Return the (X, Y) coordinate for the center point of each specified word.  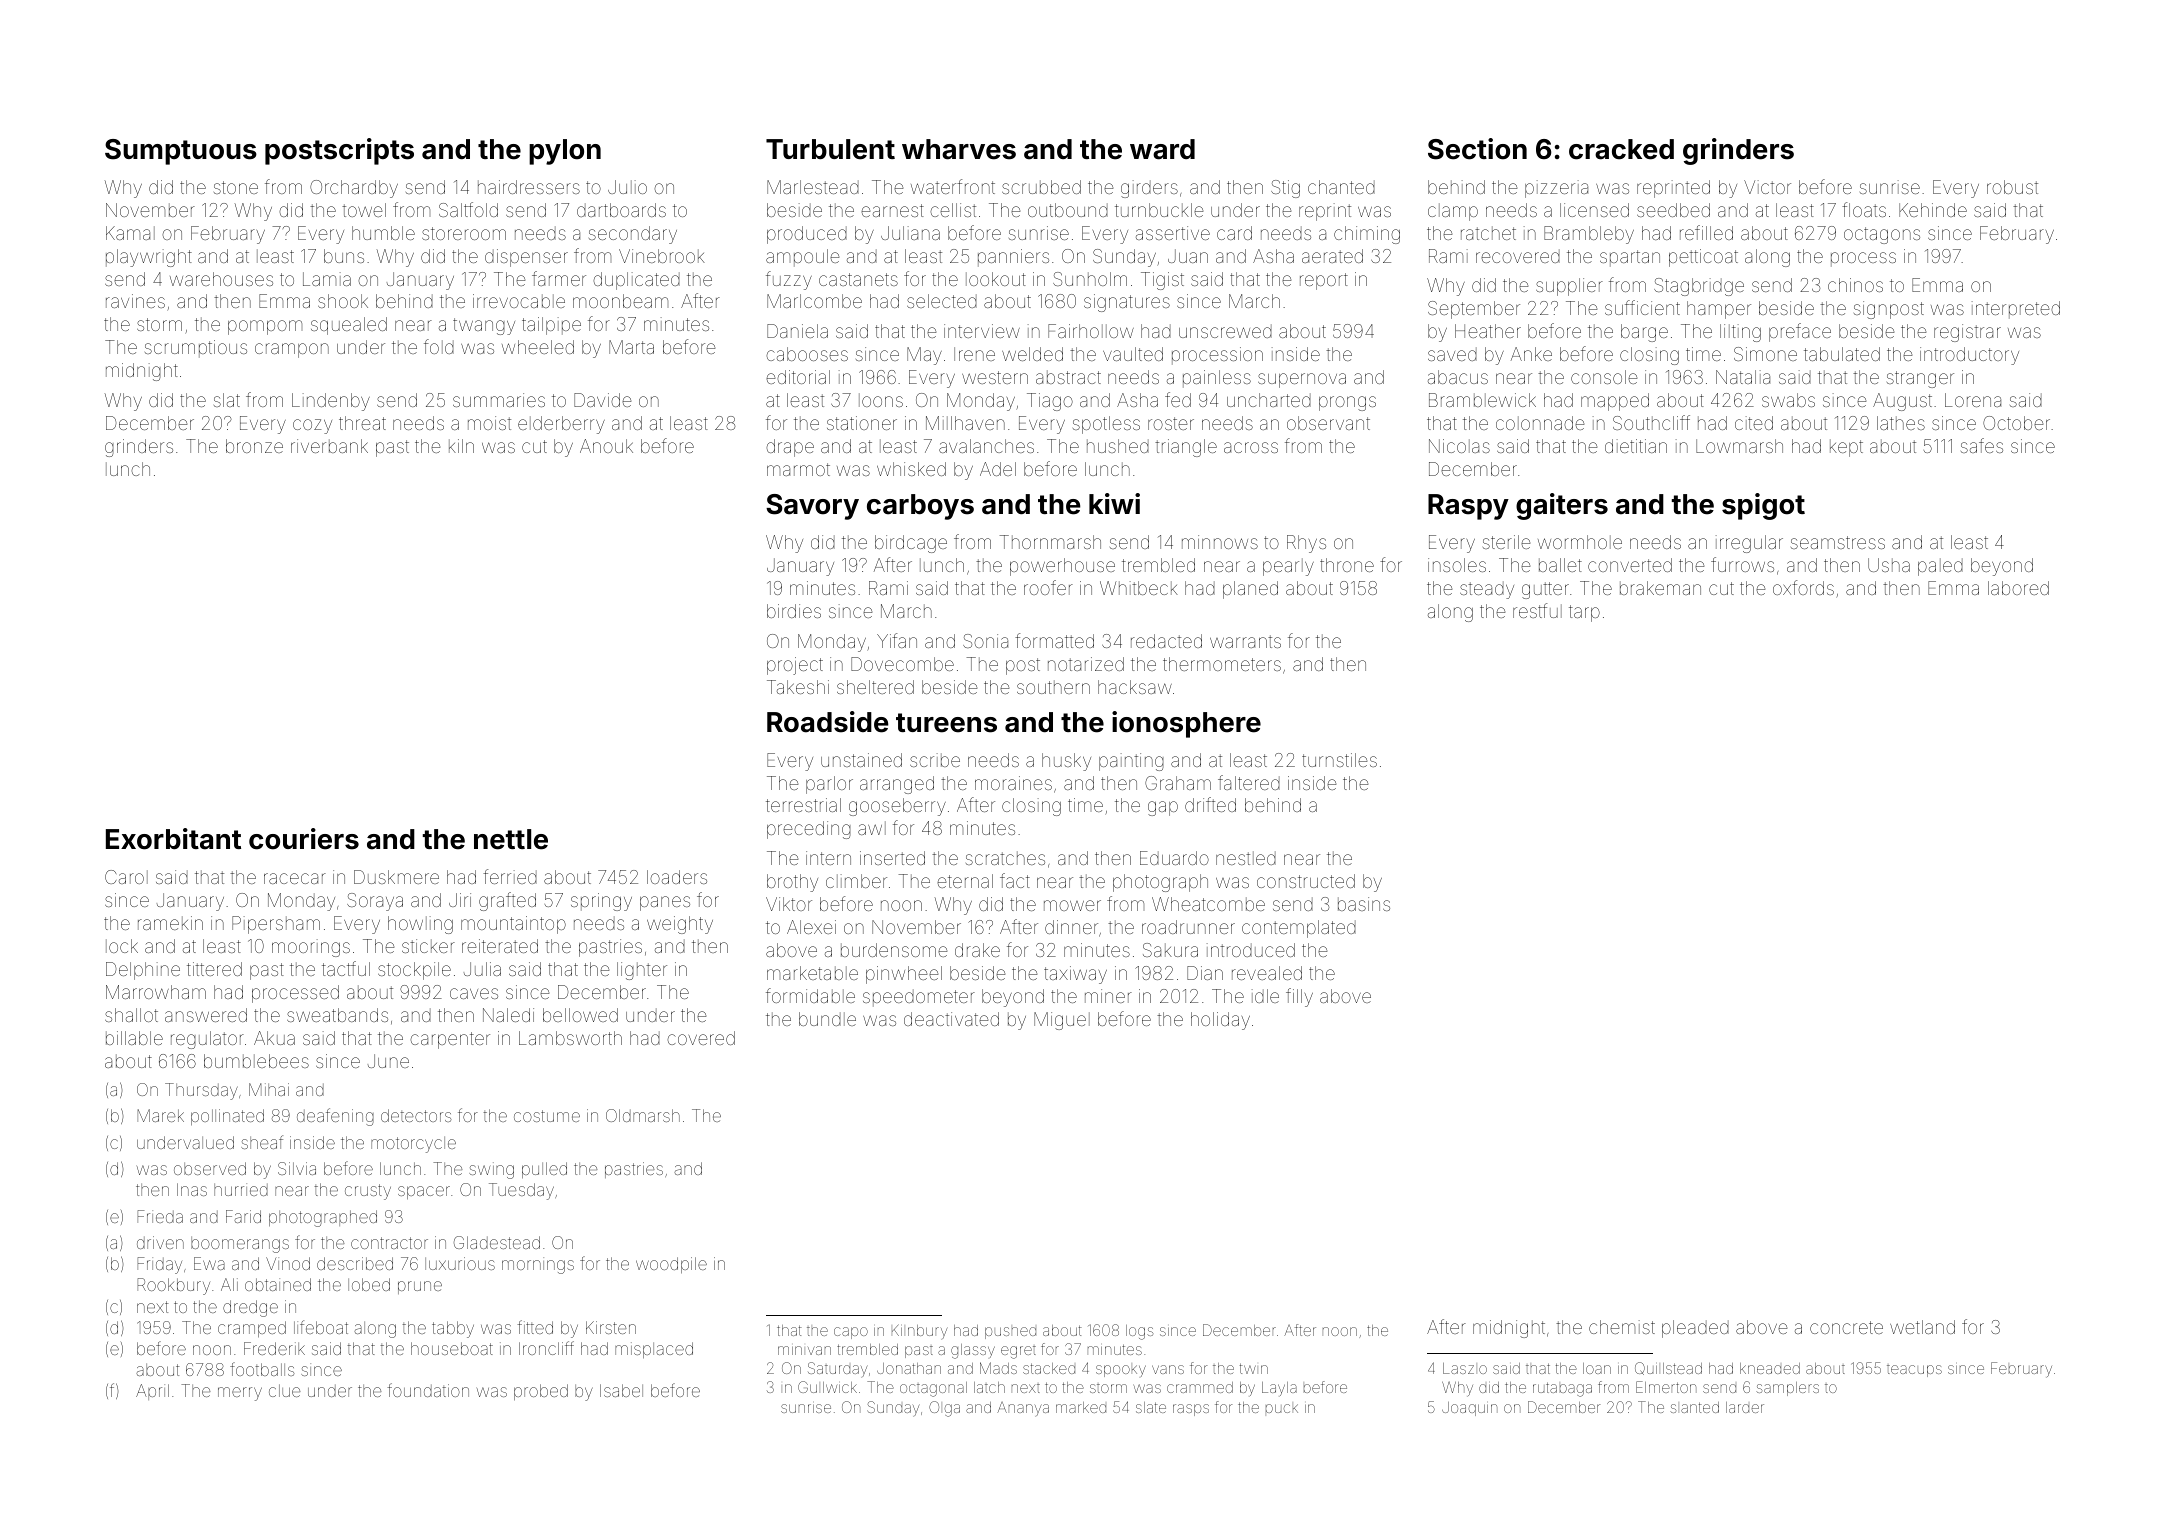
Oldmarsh (643, 1115)
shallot (131, 1015)
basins (1364, 904)
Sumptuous (181, 152)
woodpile (671, 1265)
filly (1299, 997)
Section (1477, 149)
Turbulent (830, 149)
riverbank (329, 446)
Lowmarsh (1739, 446)
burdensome (894, 950)
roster (1171, 423)
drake (977, 950)
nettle (511, 839)
